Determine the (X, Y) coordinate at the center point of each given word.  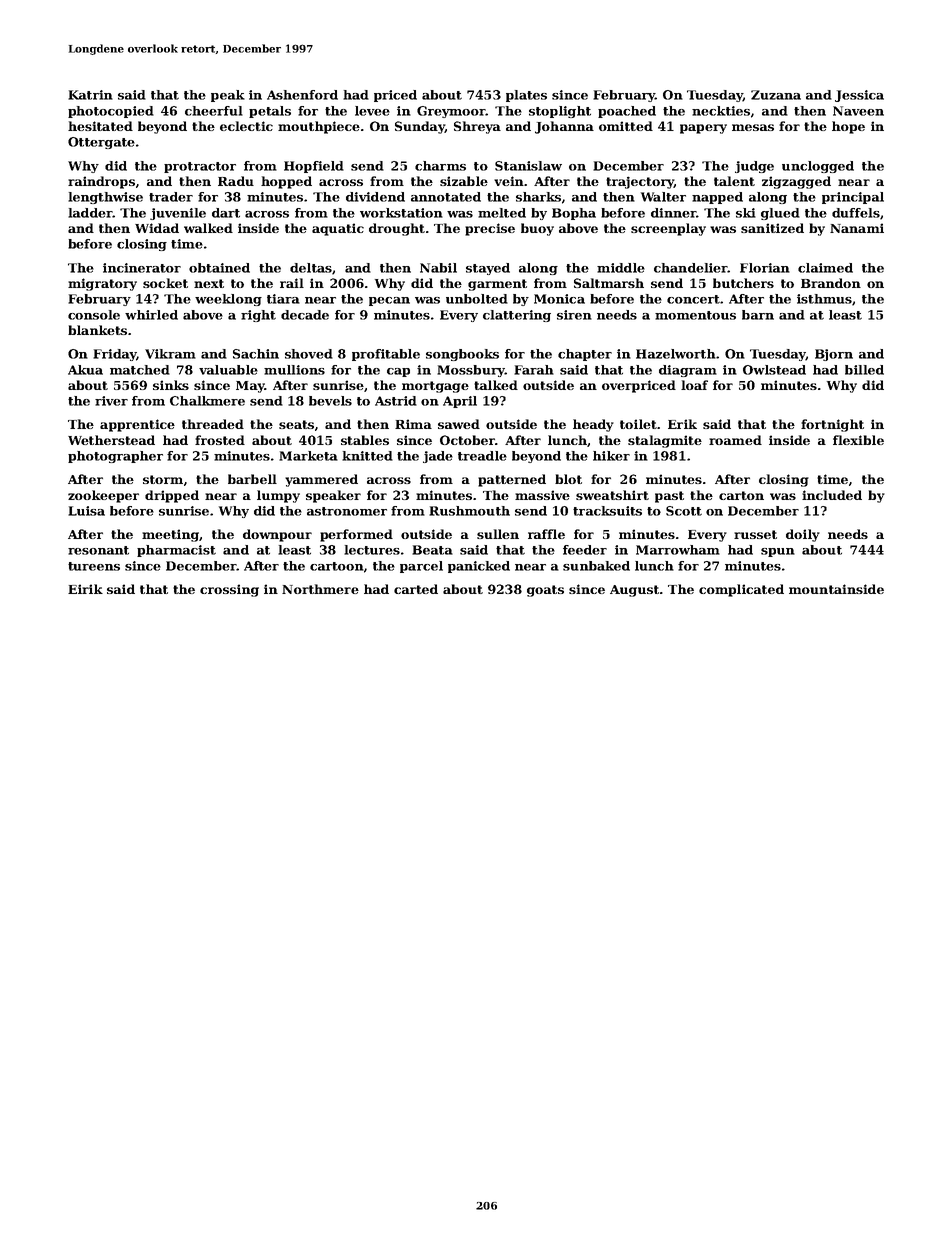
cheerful (214, 111)
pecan (389, 301)
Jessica (859, 96)
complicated (741, 590)
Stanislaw (528, 166)
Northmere (320, 589)
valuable (228, 370)
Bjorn (834, 355)
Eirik (85, 589)
